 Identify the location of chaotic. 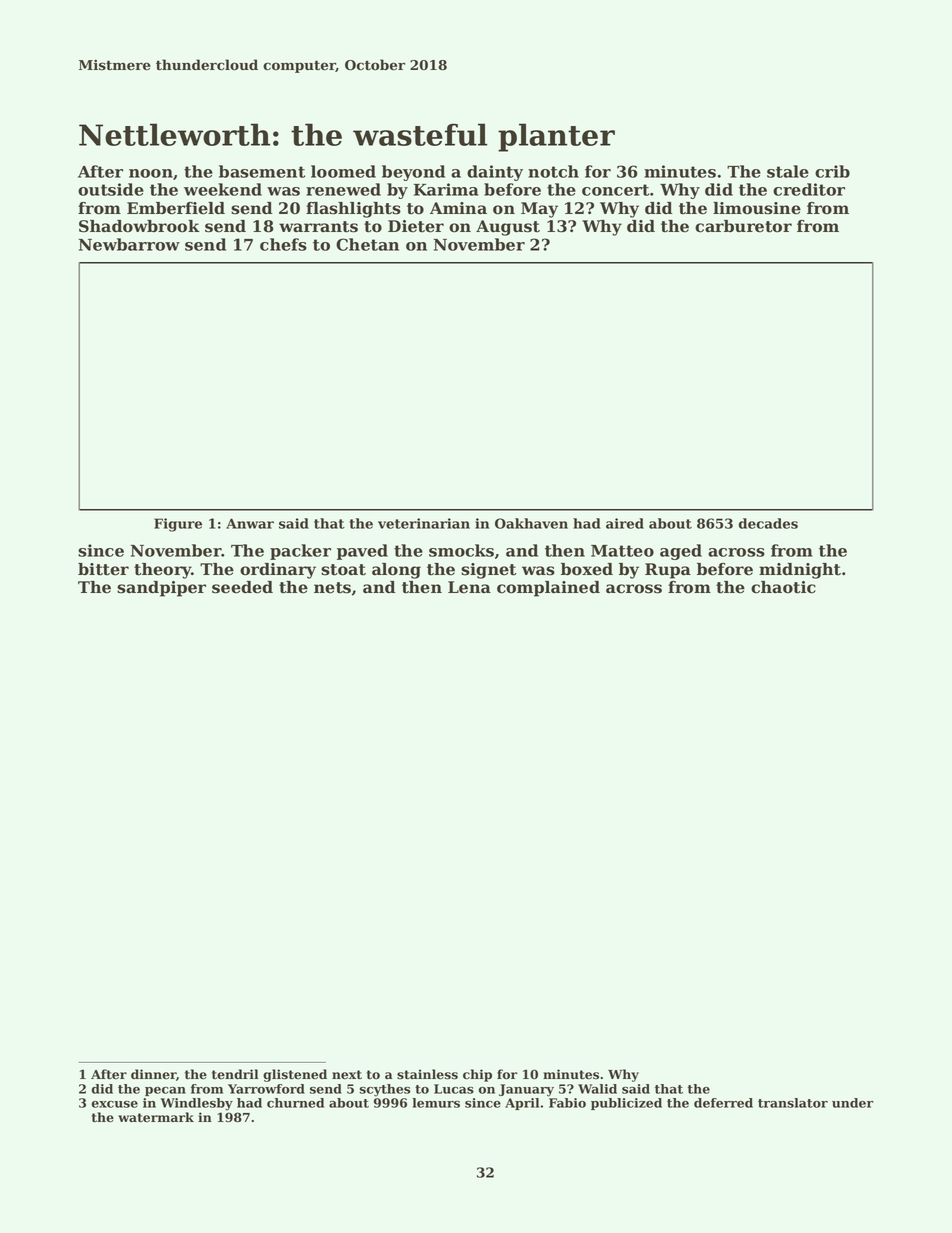
(783, 587).
